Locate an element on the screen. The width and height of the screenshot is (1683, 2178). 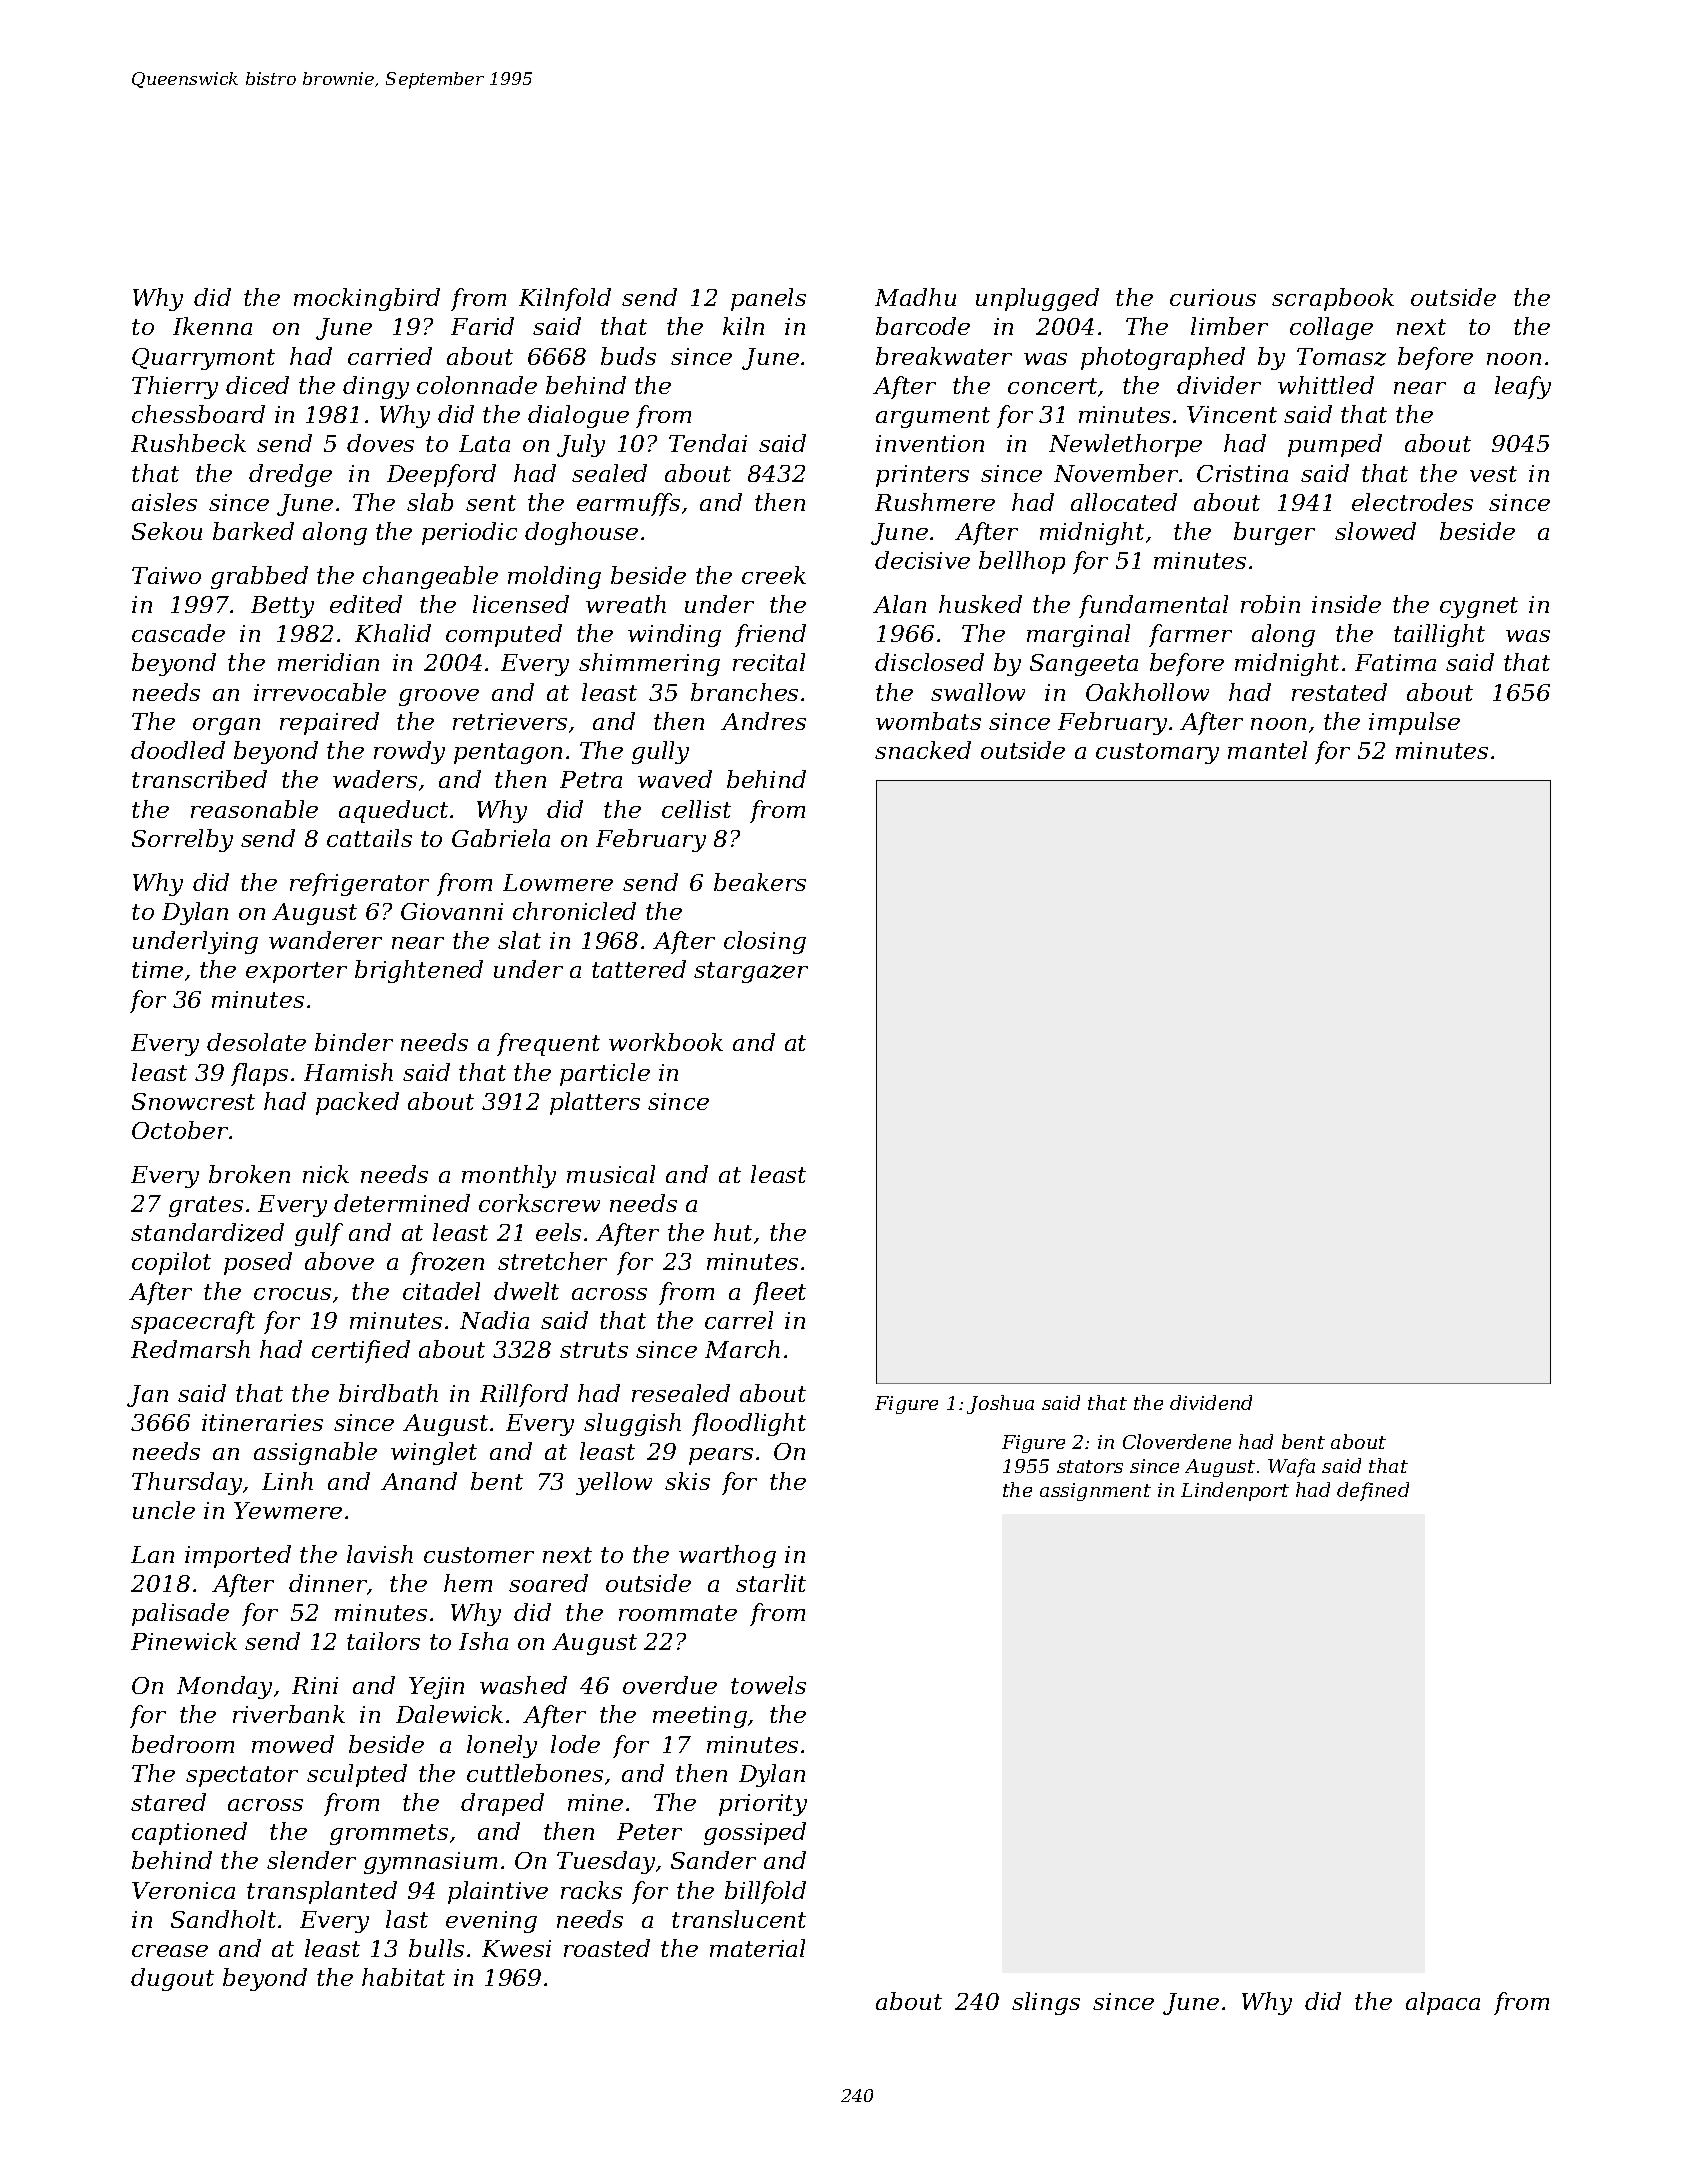
mockingbird is located at coordinates (367, 299).
